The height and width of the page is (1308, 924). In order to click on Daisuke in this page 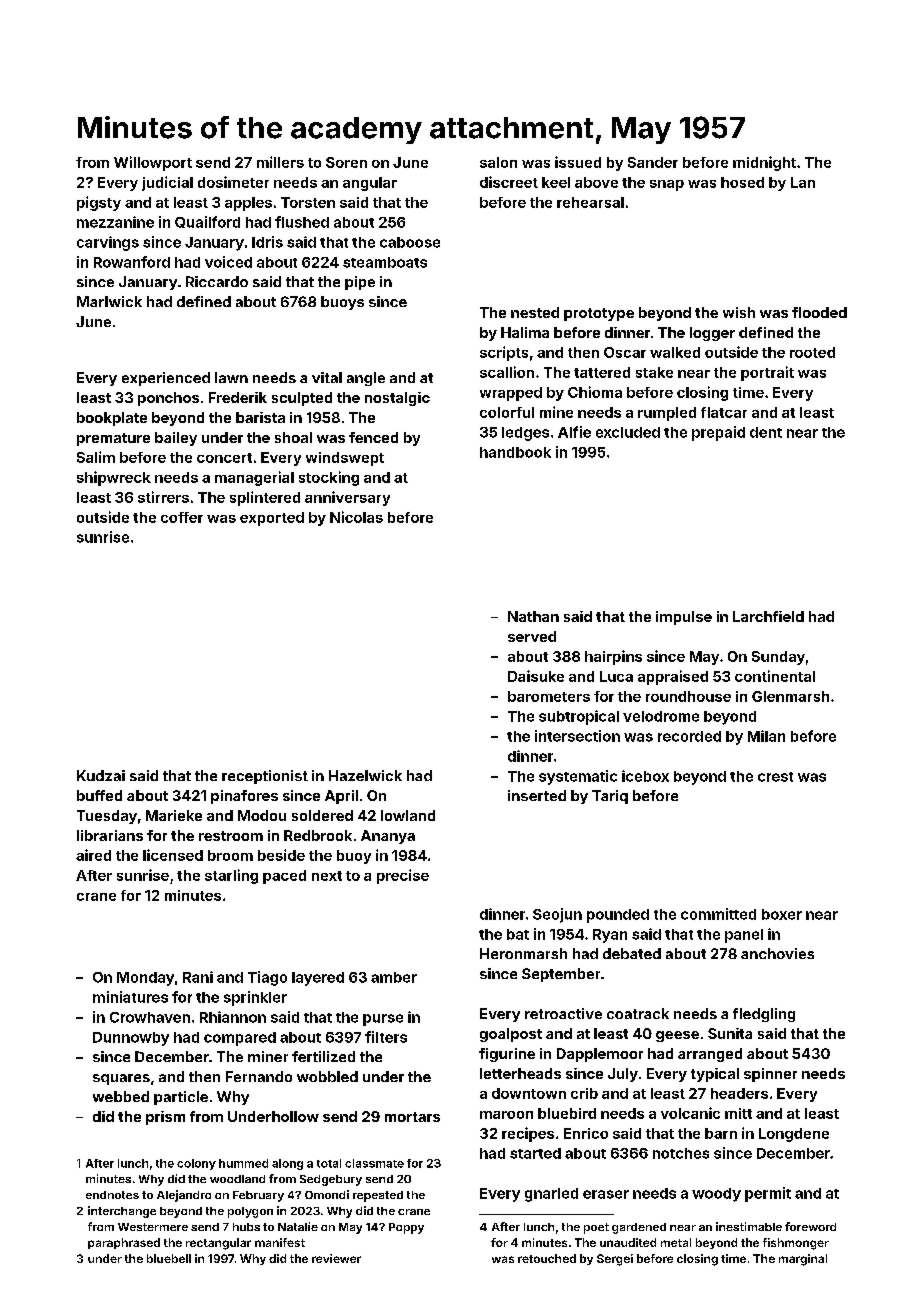, I will do `click(536, 676)`.
